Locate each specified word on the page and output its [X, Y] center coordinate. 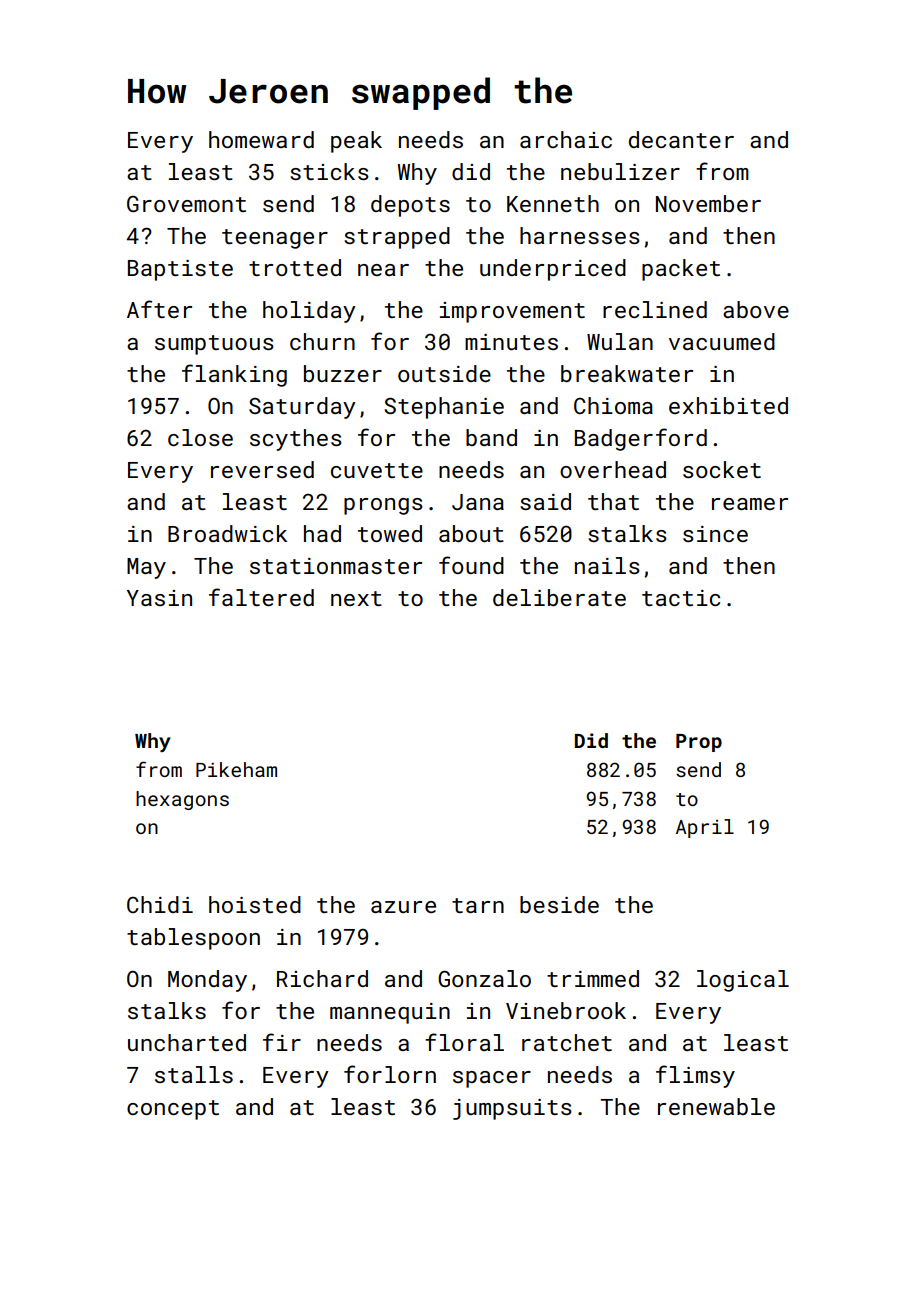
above [756, 309]
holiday [309, 312]
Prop [699, 743]
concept [173, 1110]
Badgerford [641, 439]
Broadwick [227, 533]
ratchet [567, 1042]
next [356, 598]
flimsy [695, 1076]
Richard [322, 978]
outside [444, 373]
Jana [478, 502]
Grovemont [186, 203]
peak [356, 142]
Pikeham [236, 769]
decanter [681, 139]
